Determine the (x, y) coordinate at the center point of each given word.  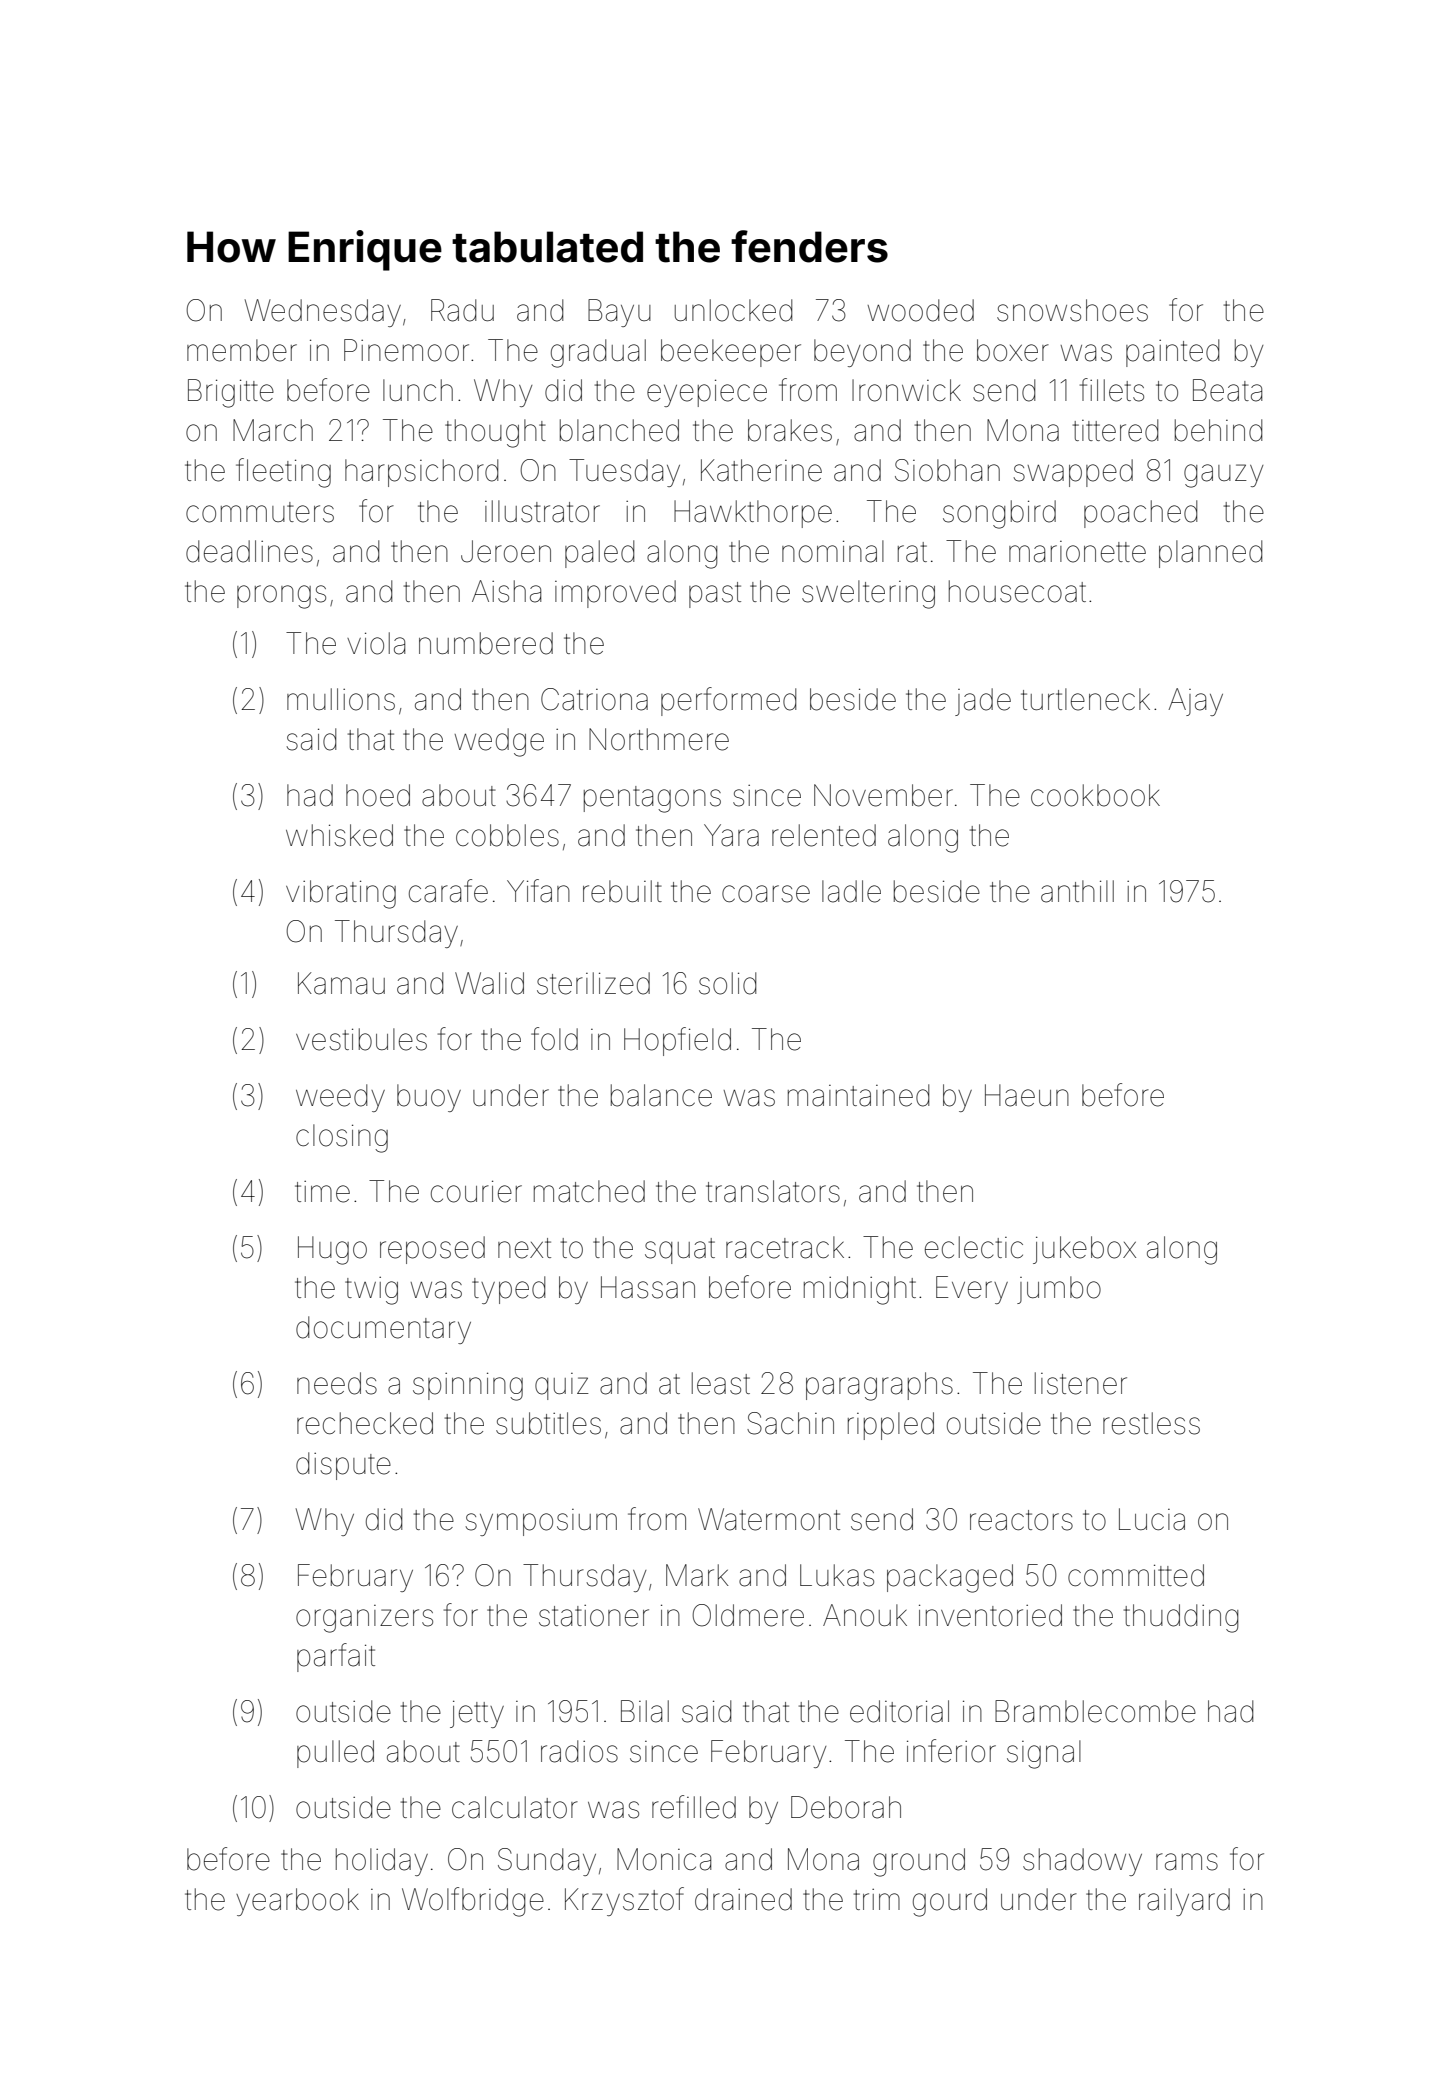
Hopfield (677, 1041)
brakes (790, 430)
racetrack (785, 1247)
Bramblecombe (1095, 1711)
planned (1210, 554)
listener (1081, 1383)
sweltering (868, 594)
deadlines (249, 551)
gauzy (1223, 476)
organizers (364, 1619)
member (242, 350)
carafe (448, 891)
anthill (1077, 891)
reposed (432, 1250)
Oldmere (748, 1615)
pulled (335, 1754)
